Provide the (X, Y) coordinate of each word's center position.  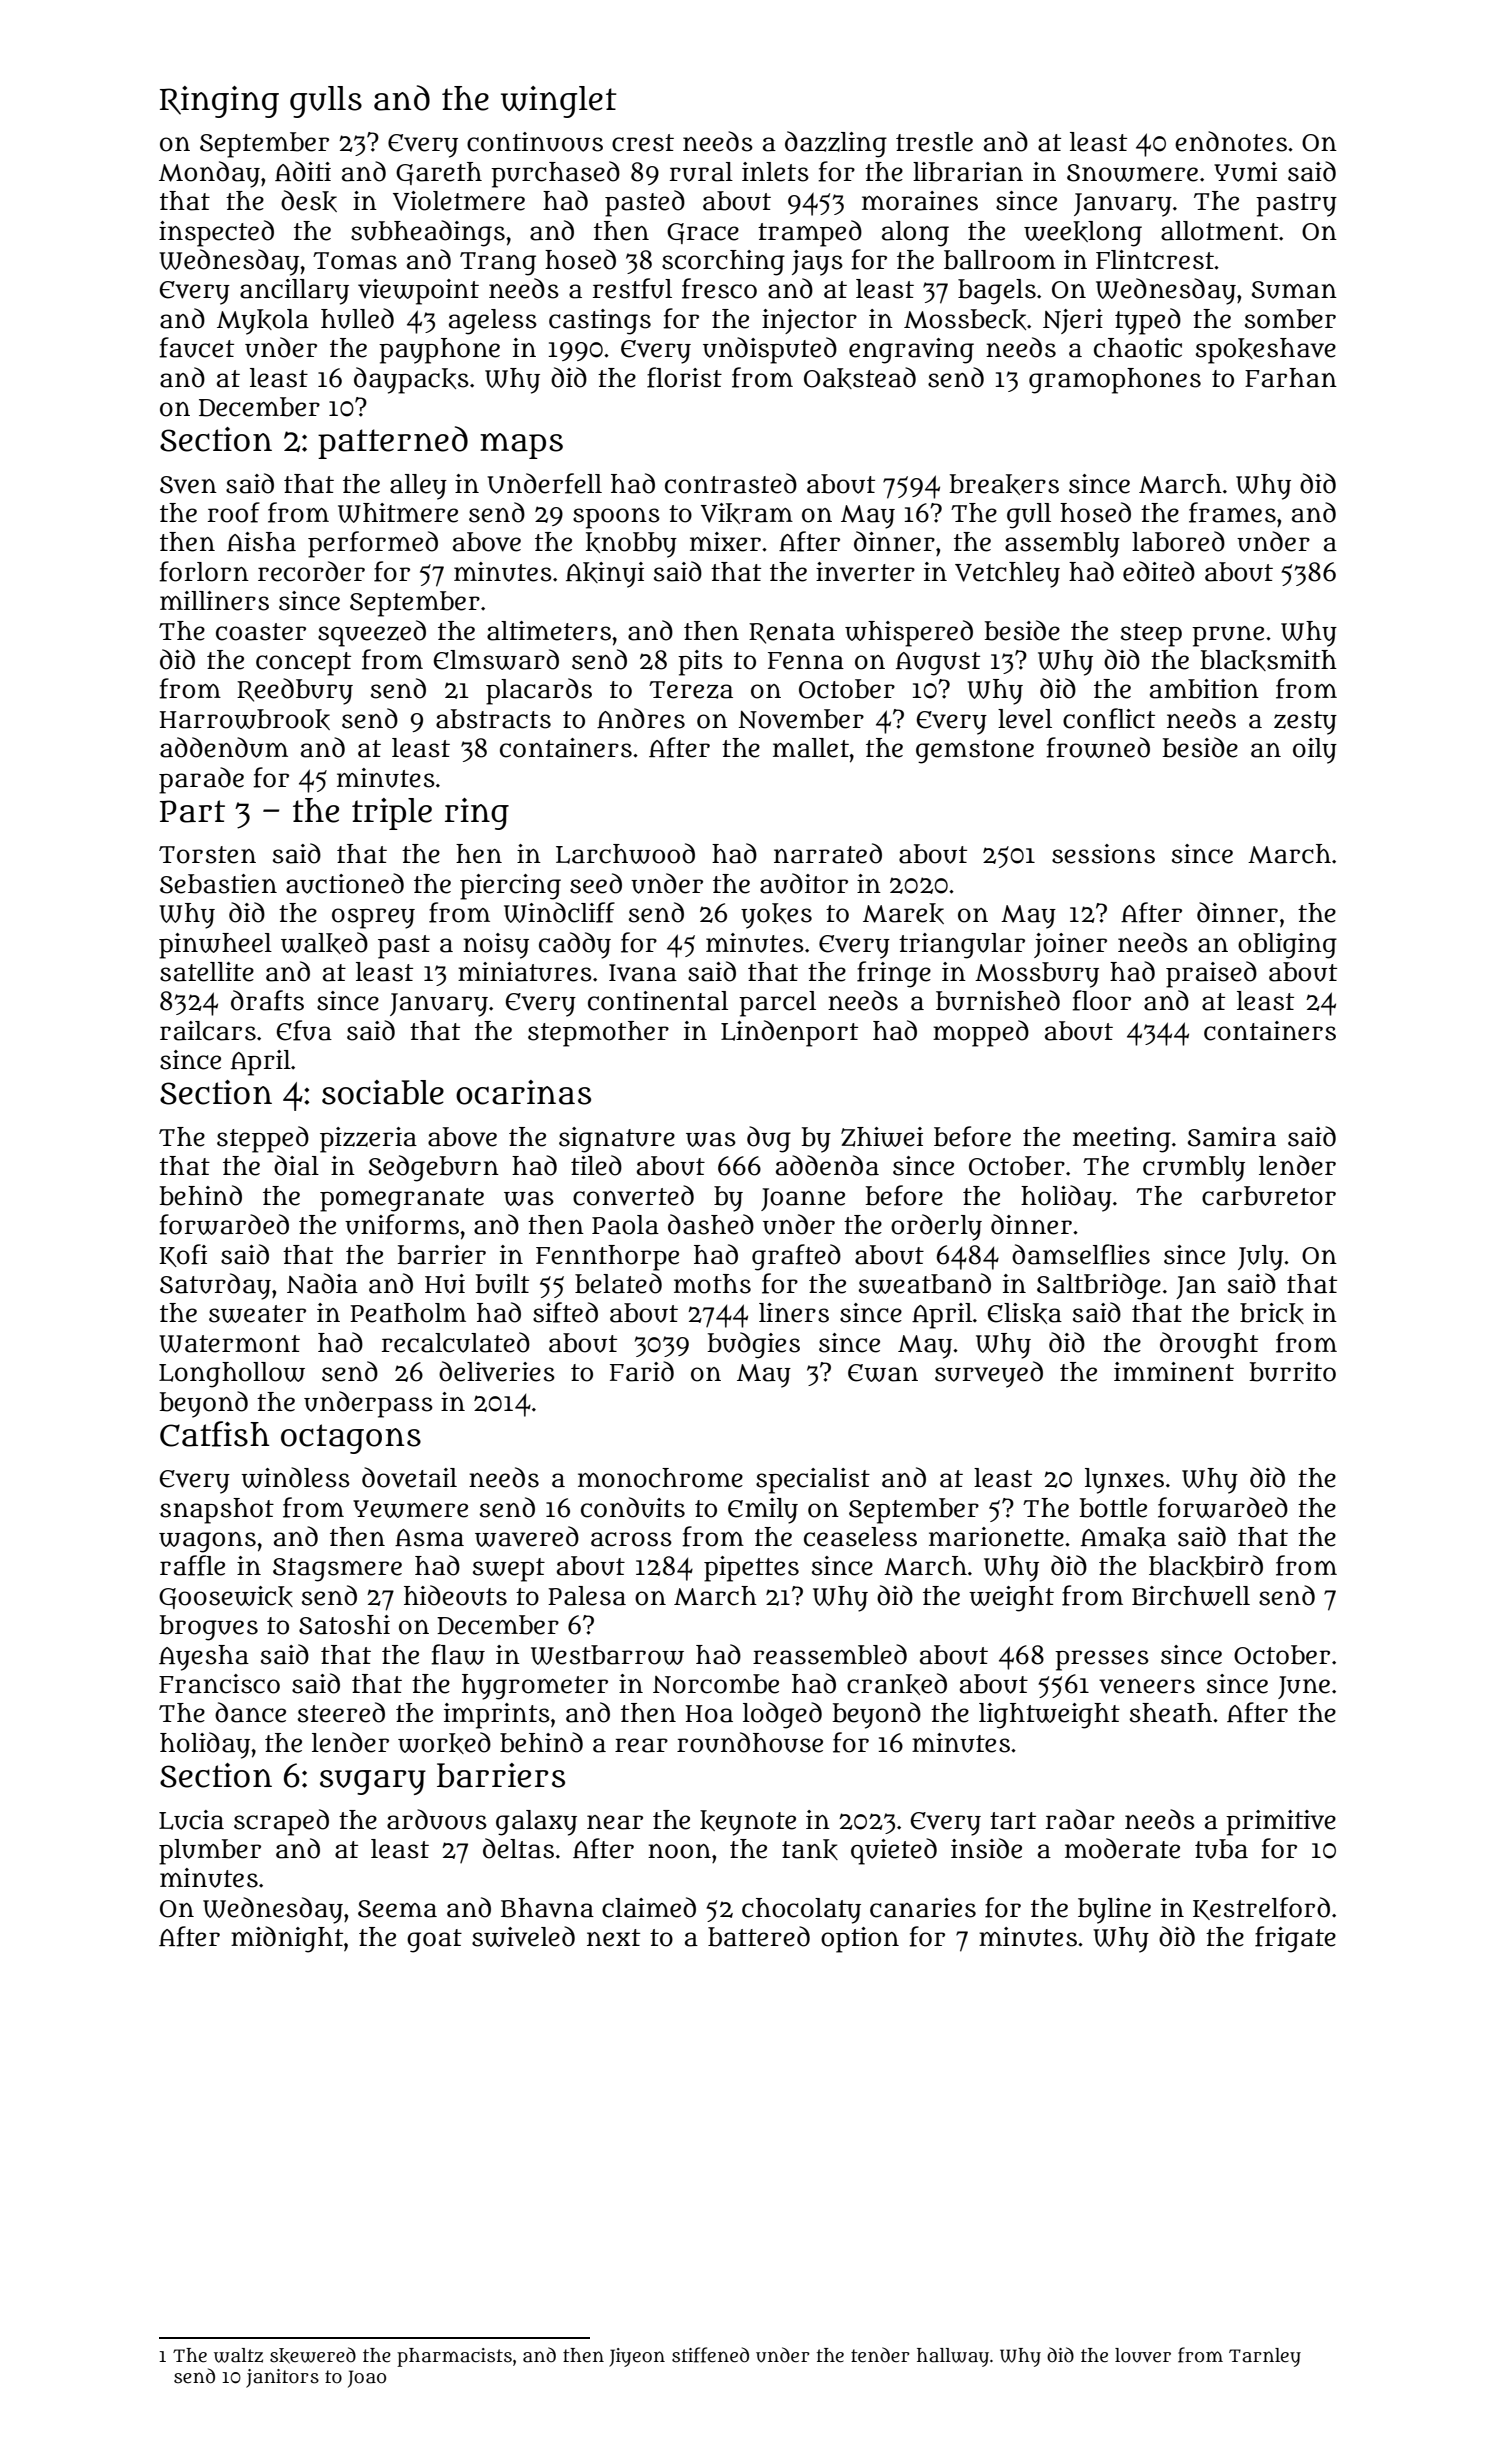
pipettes (751, 1569)
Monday (209, 174)
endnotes (1231, 141)
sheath (1171, 1713)
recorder (311, 571)
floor (1101, 1000)
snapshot (217, 1511)
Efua (304, 1030)
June (1304, 1687)
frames (1232, 512)
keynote (748, 1823)
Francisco (219, 1684)
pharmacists (454, 2357)
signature (617, 1140)
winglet (559, 102)
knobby (631, 545)
